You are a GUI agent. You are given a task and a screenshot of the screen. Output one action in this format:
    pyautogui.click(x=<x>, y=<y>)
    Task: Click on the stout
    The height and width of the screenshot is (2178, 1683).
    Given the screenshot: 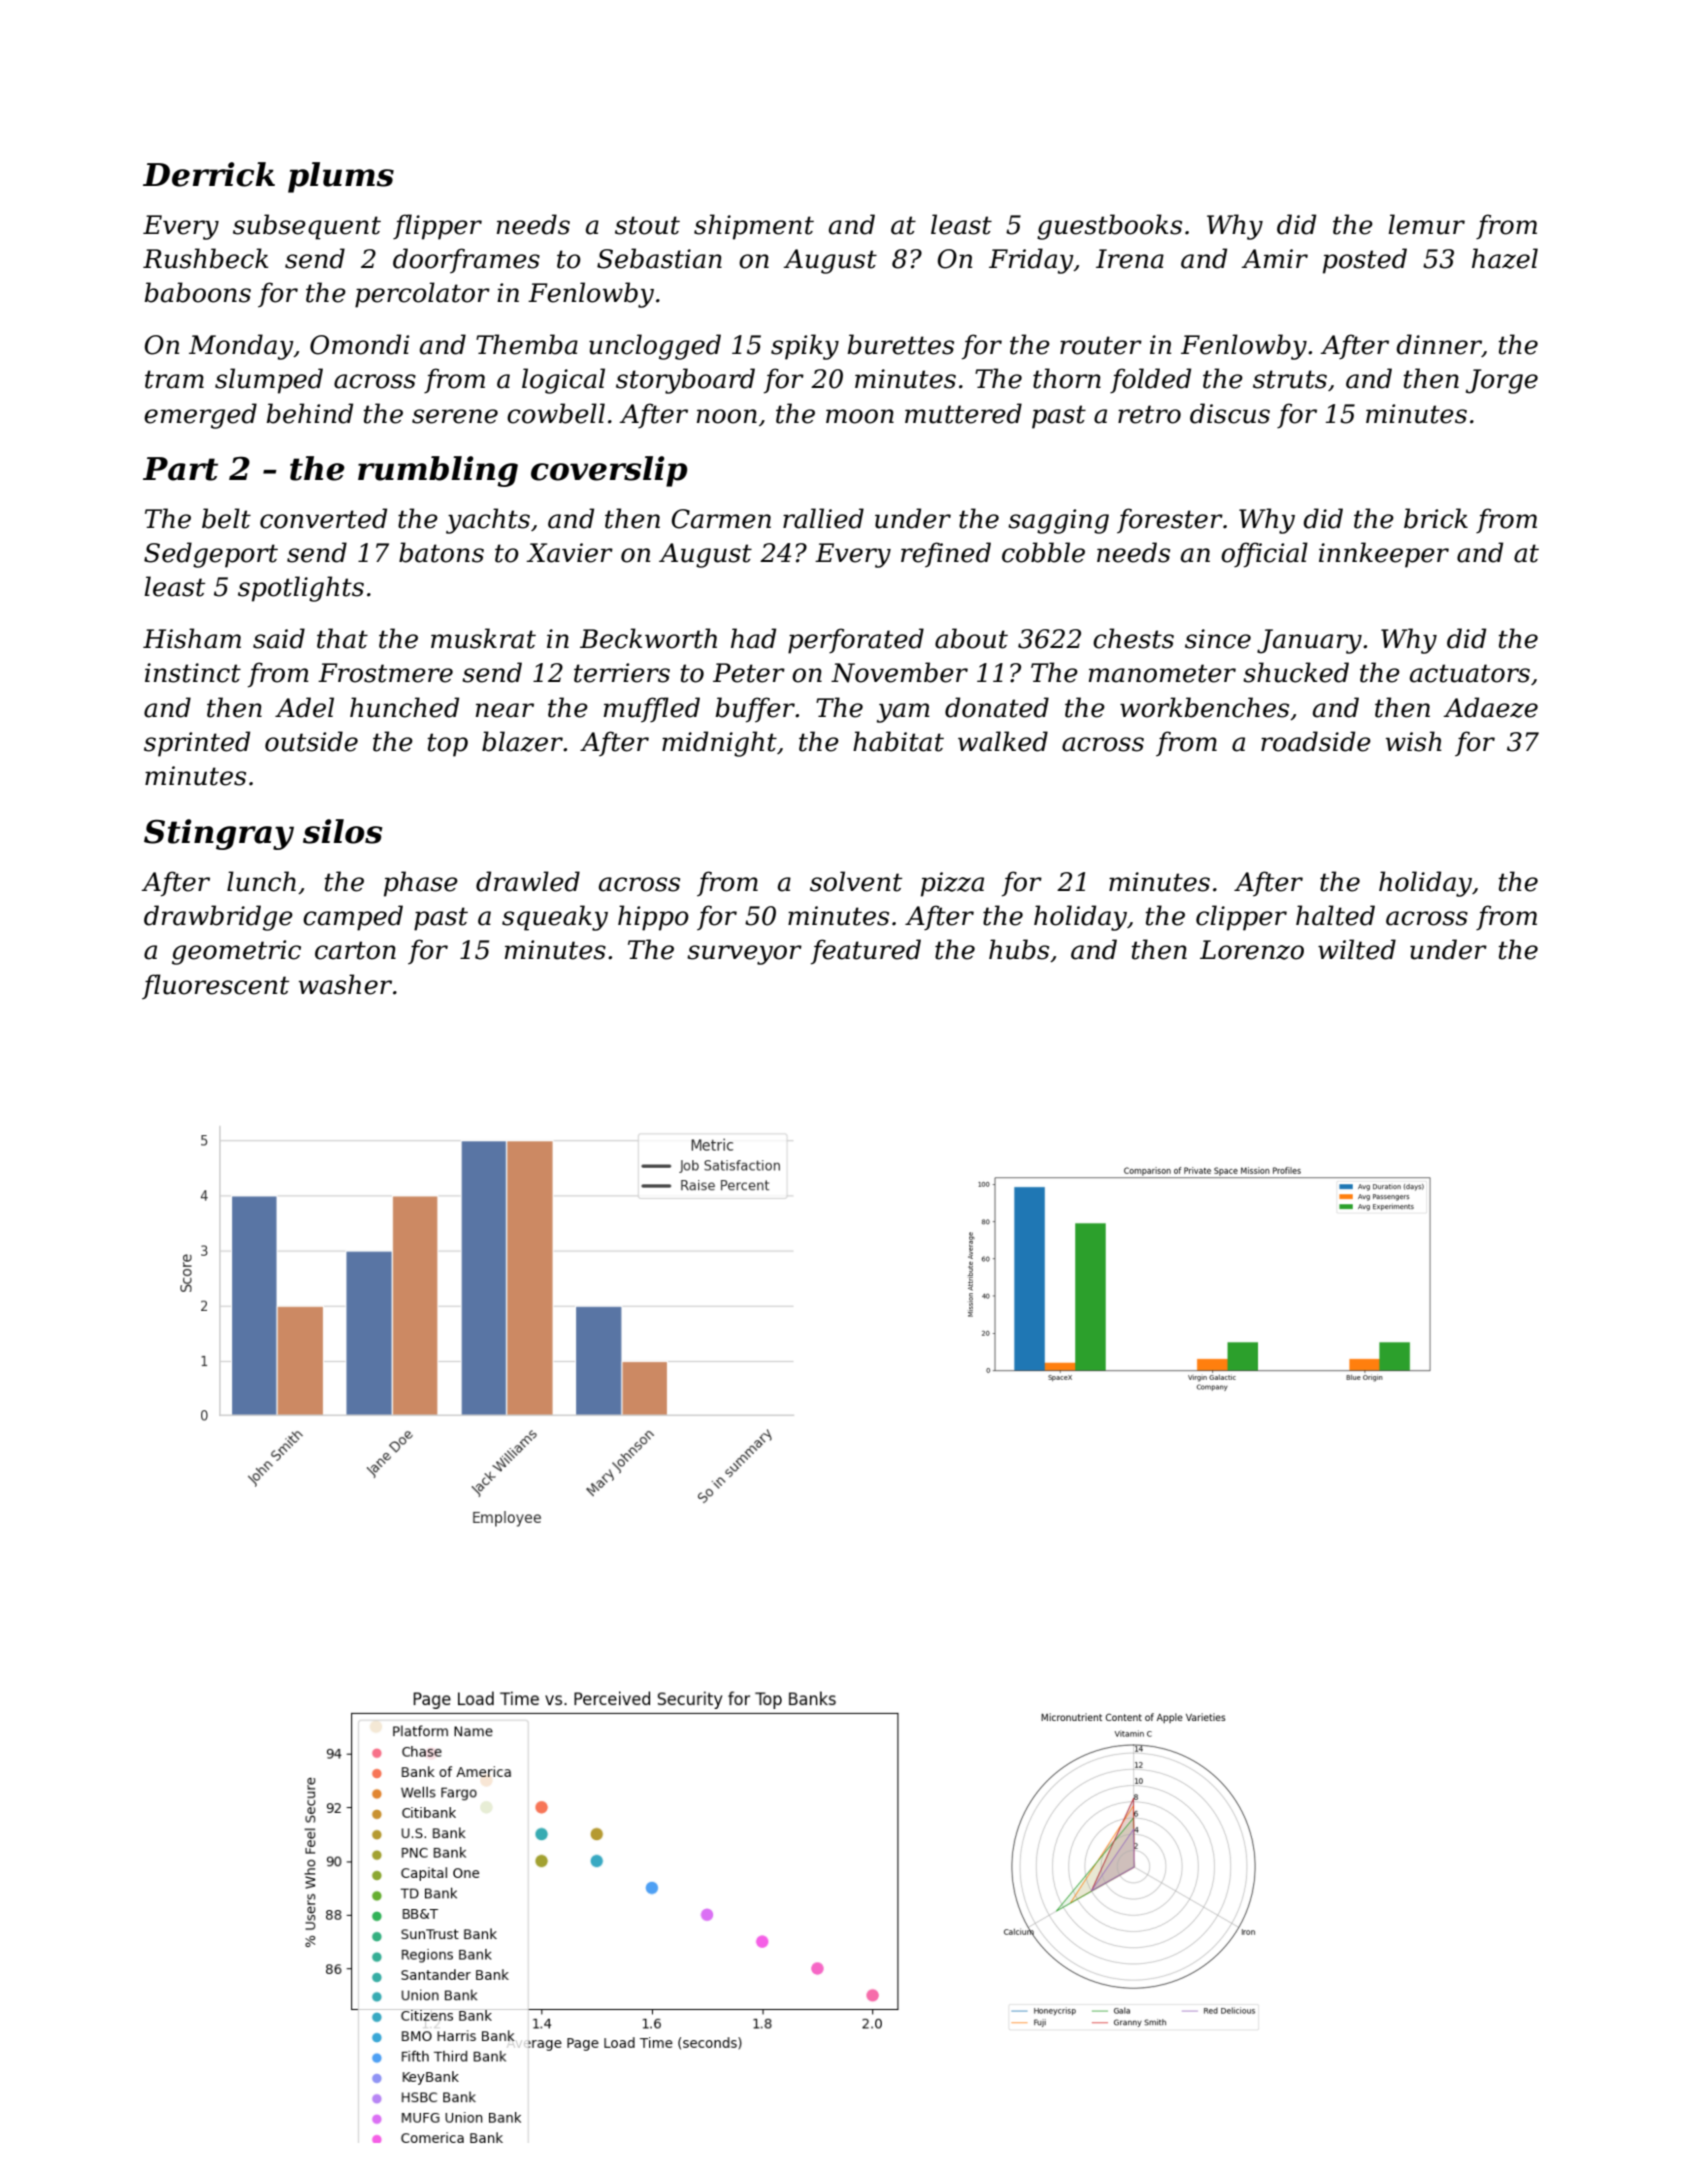 What is the action you would take?
    pyautogui.click(x=647, y=225)
